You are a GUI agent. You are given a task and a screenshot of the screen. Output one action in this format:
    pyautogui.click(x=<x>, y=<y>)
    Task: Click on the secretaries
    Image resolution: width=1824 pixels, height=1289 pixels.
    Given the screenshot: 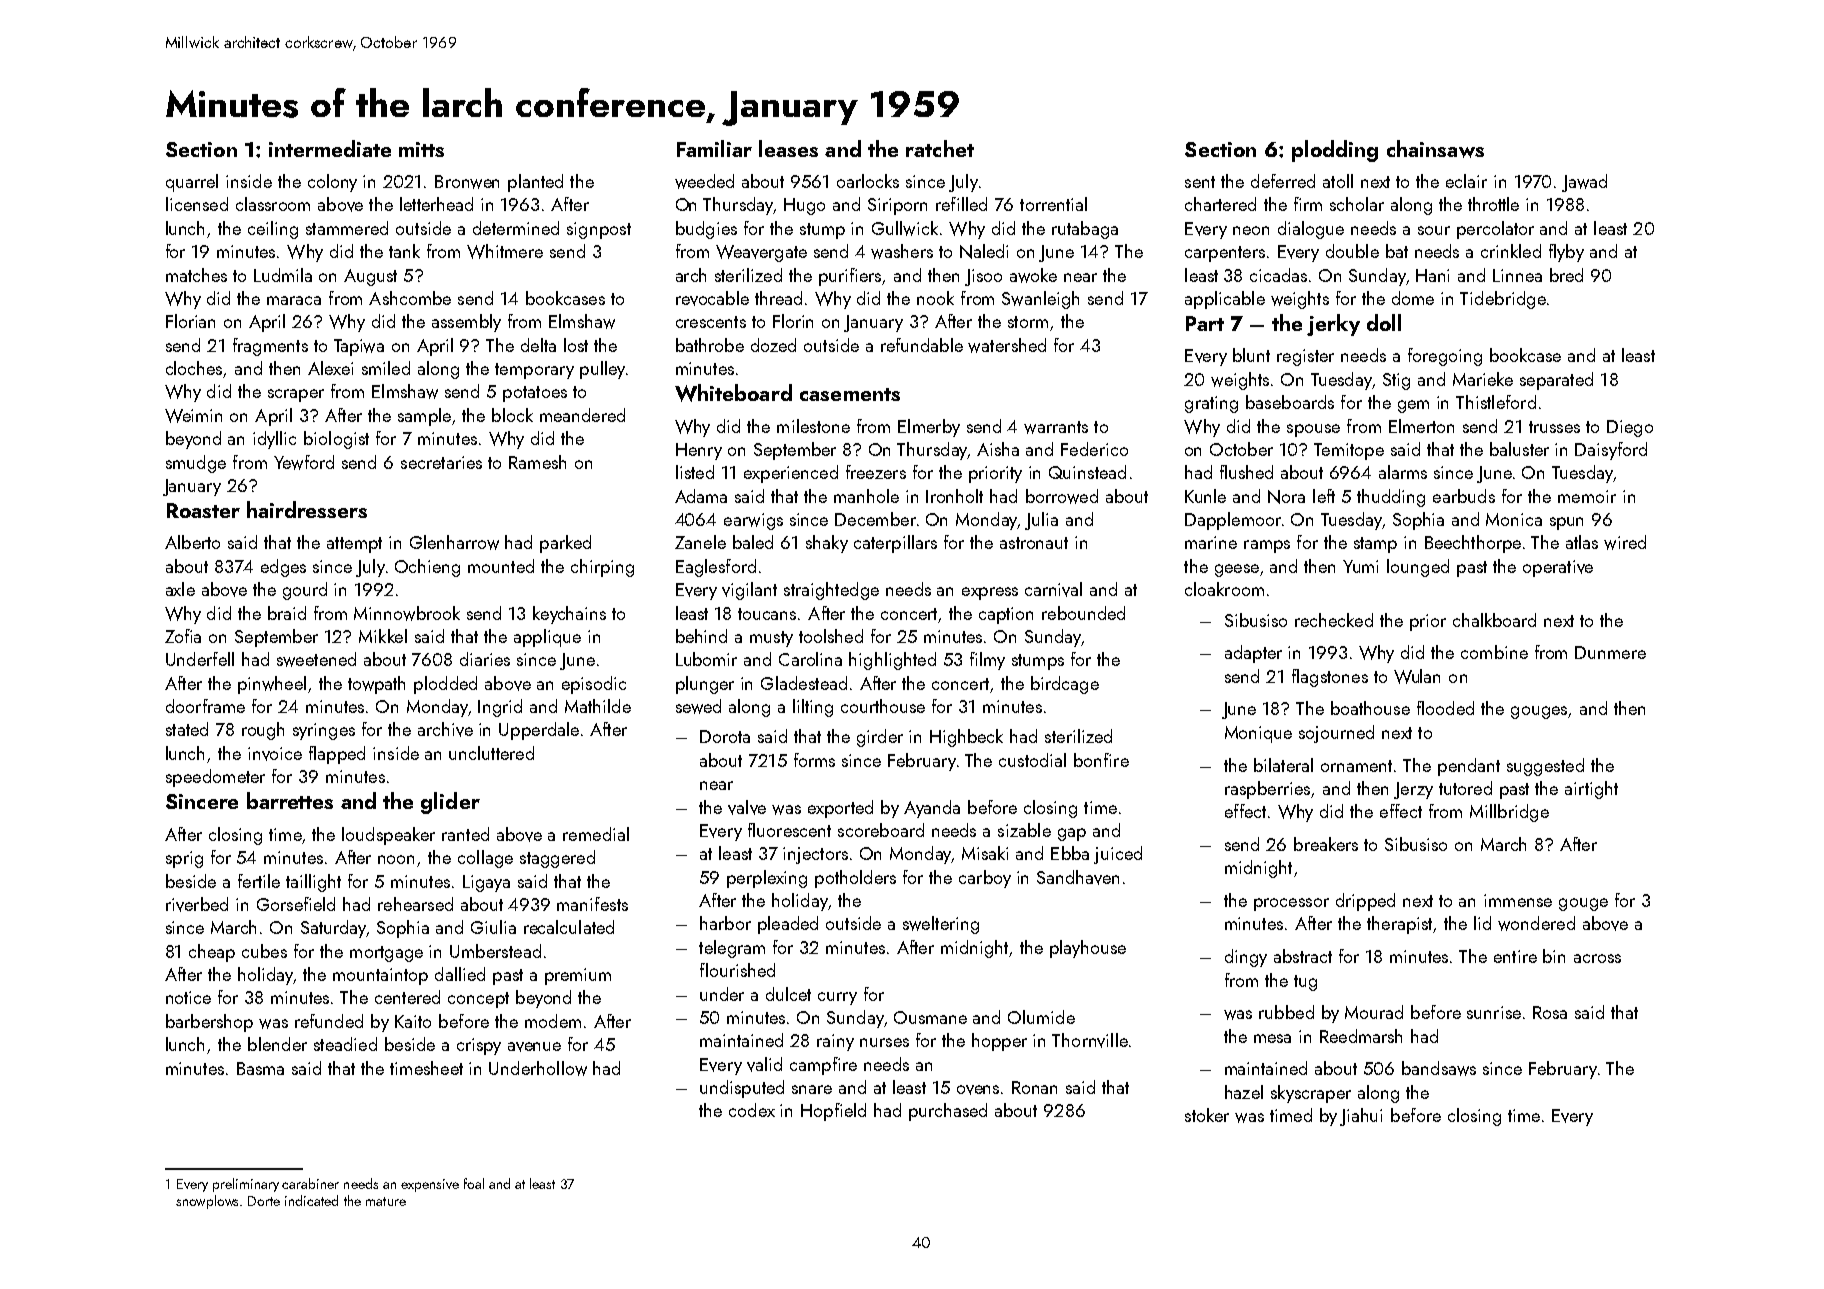 What is the action you would take?
    pyautogui.click(x=441, y=462)
